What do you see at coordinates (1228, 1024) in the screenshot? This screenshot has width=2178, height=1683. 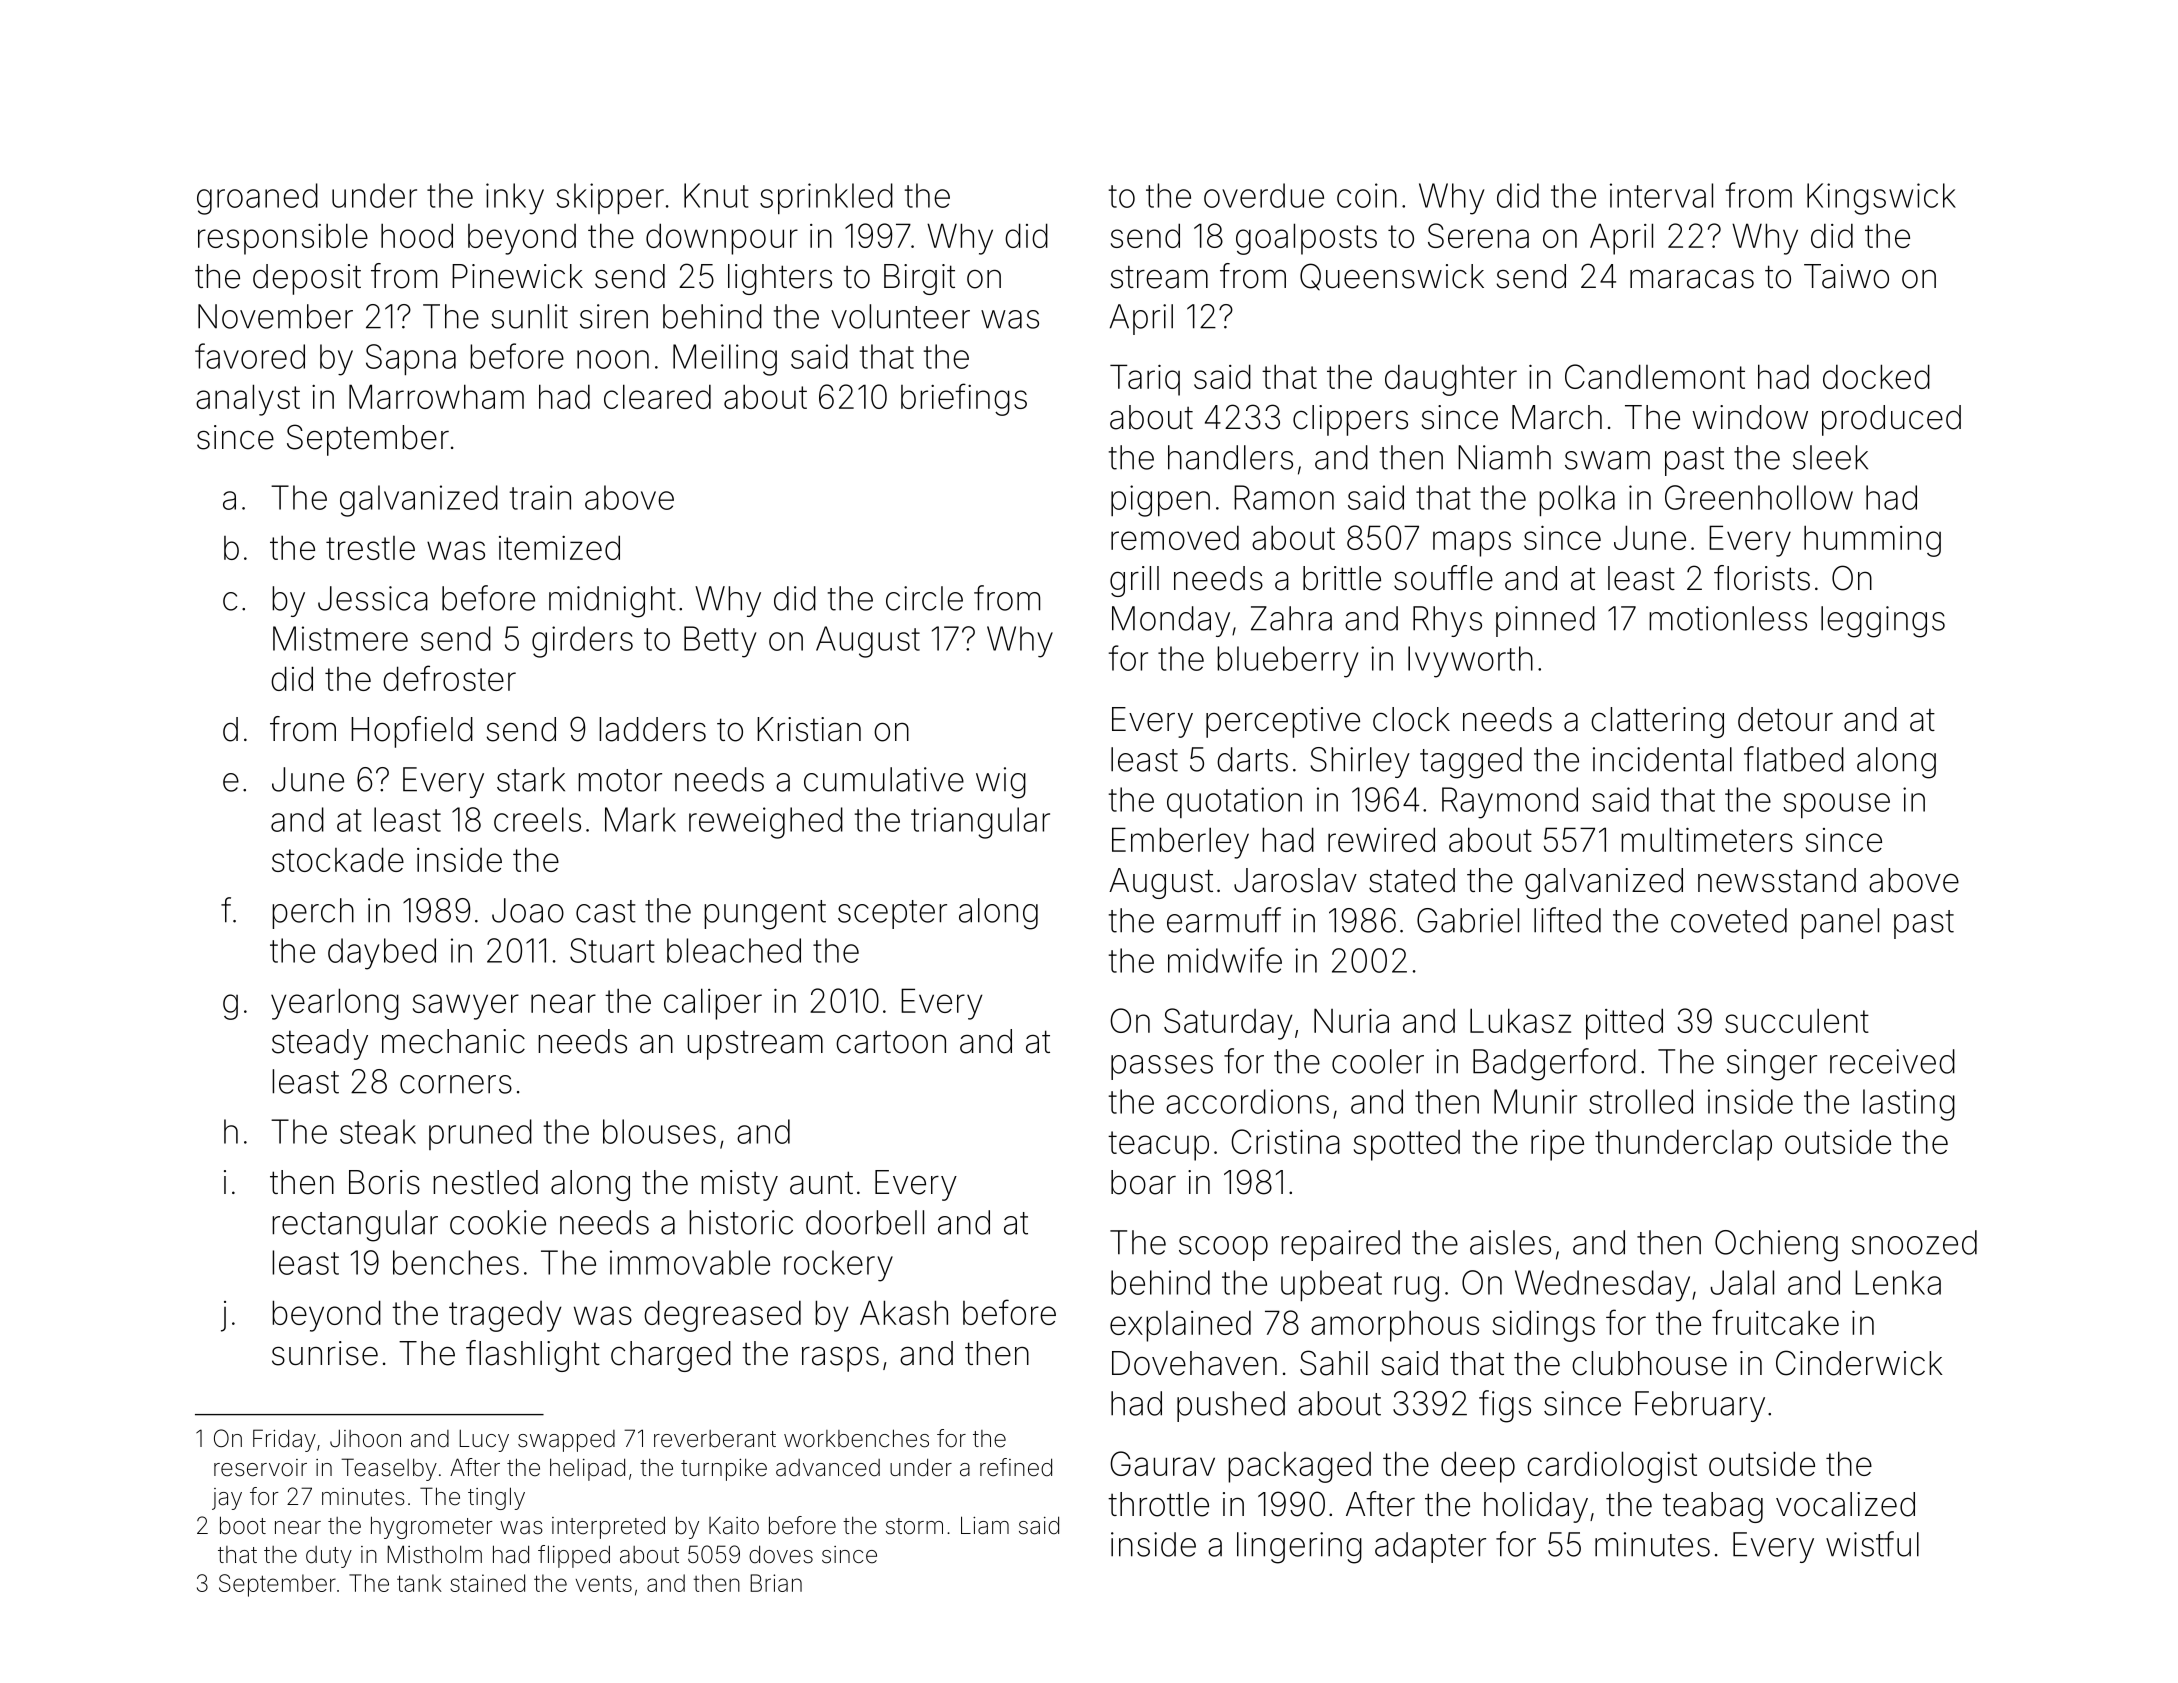 I see `Saturday` at bounding box center [1228, 1024].
